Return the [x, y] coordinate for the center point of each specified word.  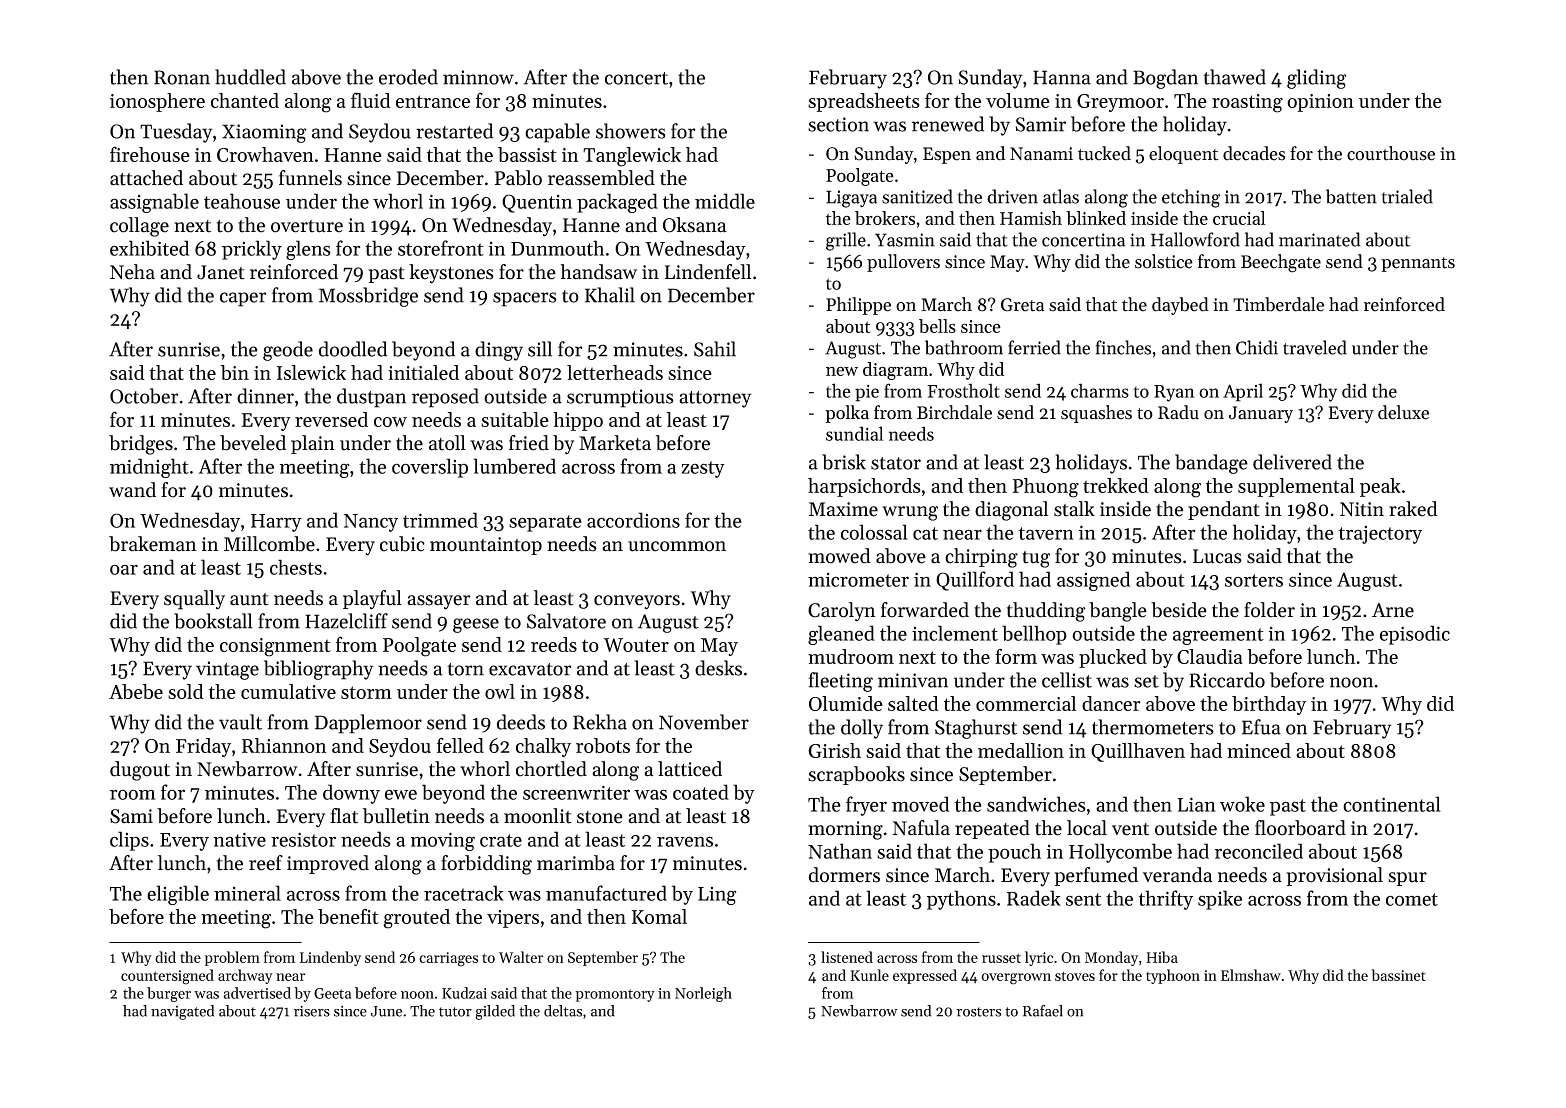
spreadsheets [864, 102]
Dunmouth [557, 248]
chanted [245, 100]
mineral [247, 893]
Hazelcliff [346, 621]
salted [913, 703]
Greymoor [1120, 103]
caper [243, 299]
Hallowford [1195, 239]
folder [1269, 610]
